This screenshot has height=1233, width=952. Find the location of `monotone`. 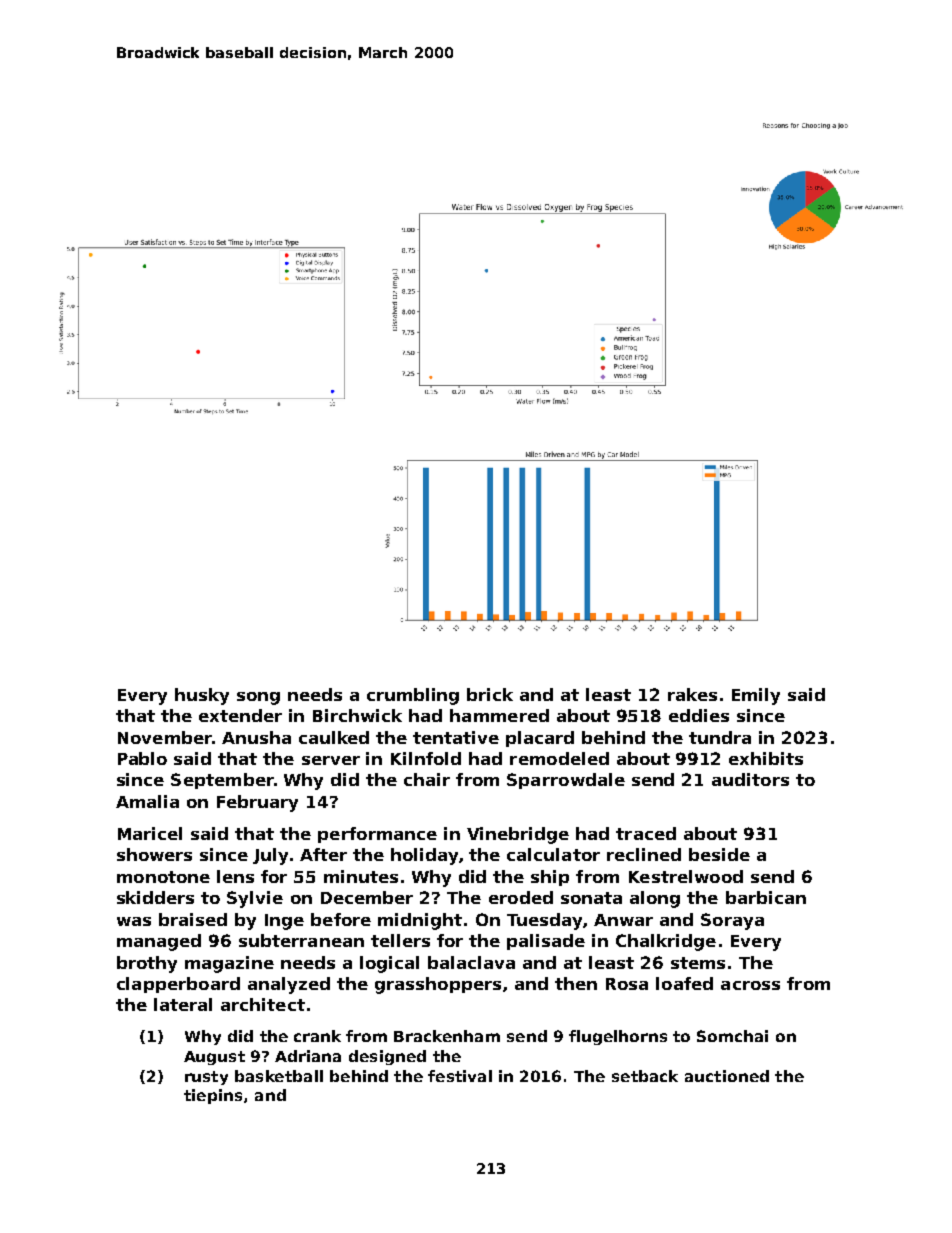

monotone is located at coordinates (163, 877).
